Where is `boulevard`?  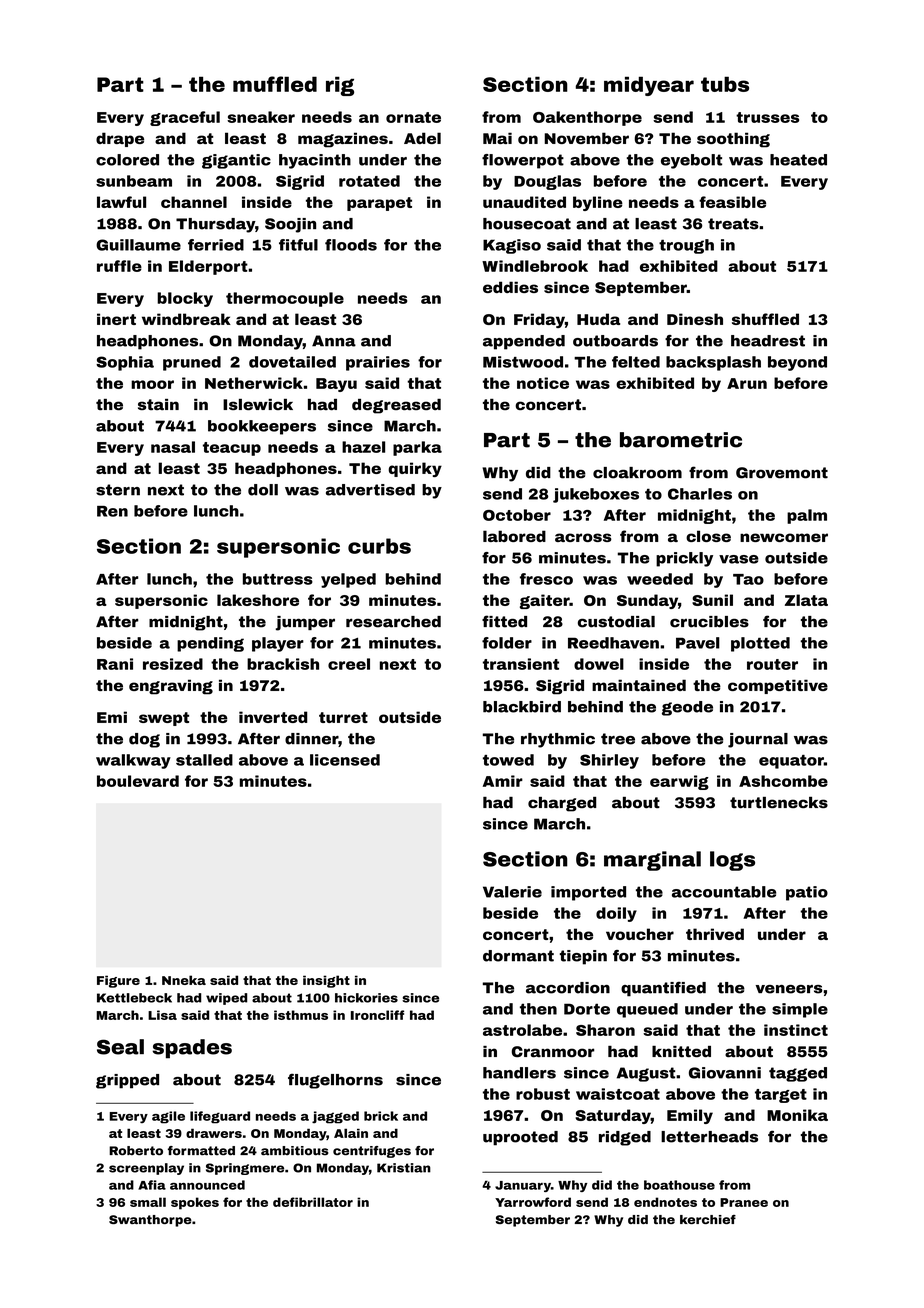 boulevard is located at coordinates (138, 781).
